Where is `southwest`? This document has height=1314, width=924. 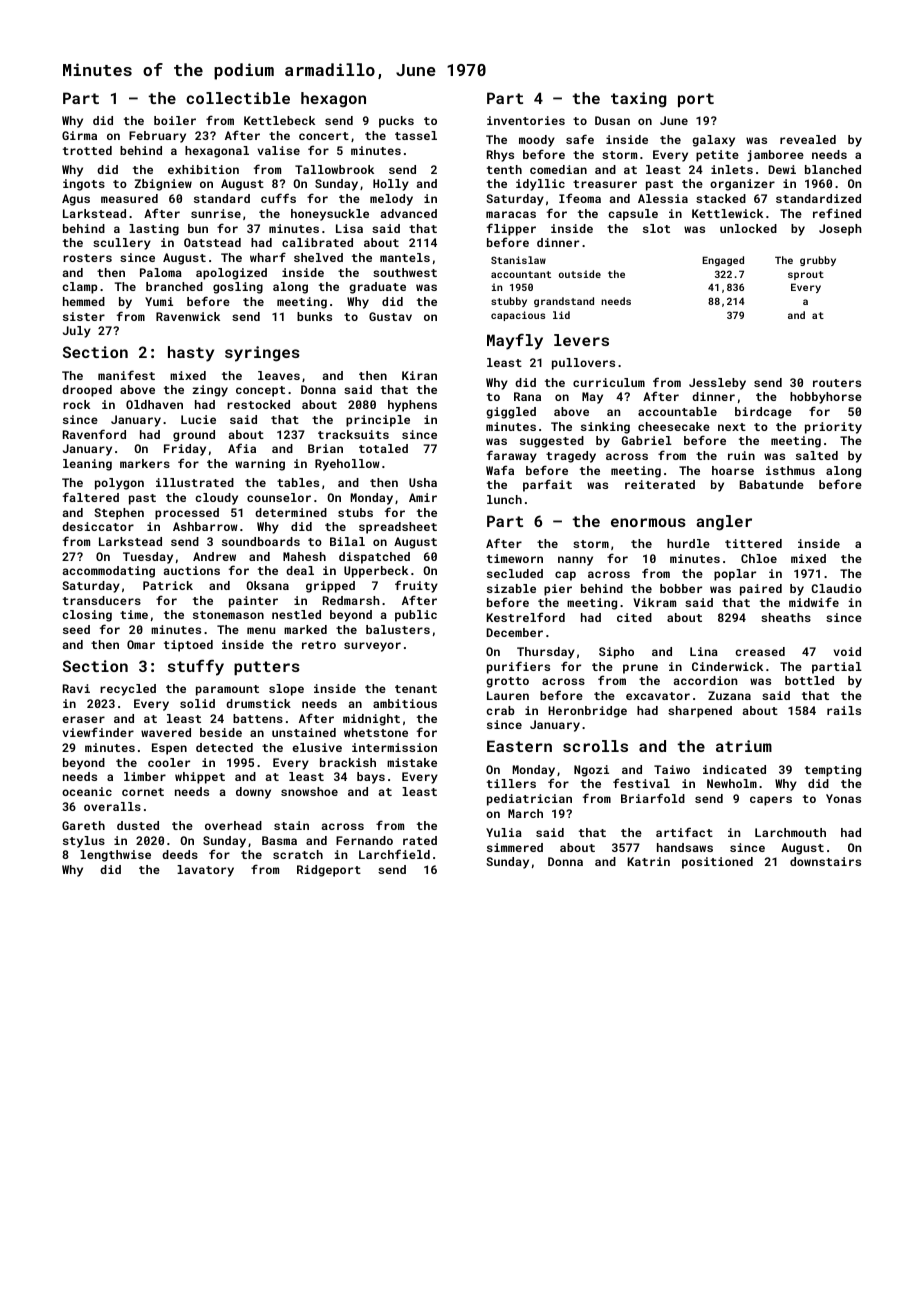
southwest is located at coordinates (405, 272).
